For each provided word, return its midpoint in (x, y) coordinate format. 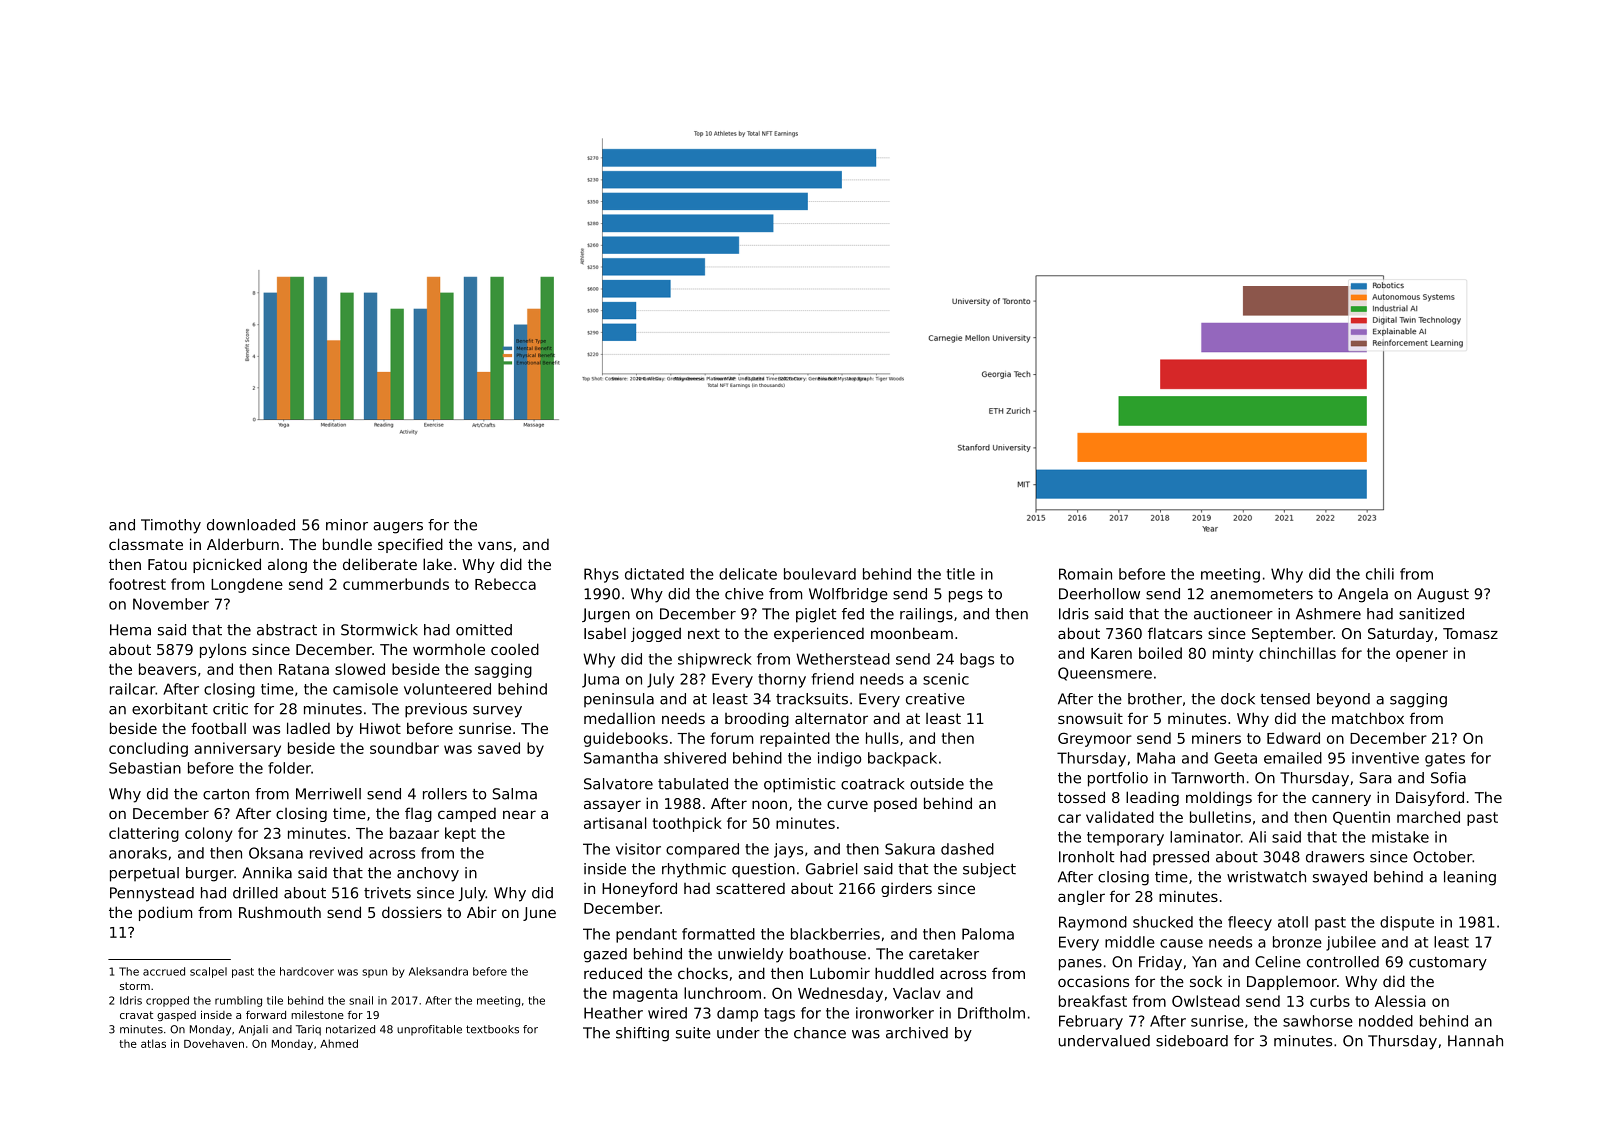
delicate (748, 574)
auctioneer (1233, 614)
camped (467, 815)
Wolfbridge (848, 595)
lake (437, 564)
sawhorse (1318, 1021)
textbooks (492, 1029)
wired (667, 1013)
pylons (223, 650)
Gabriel (831, 869)
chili (1380, 574)
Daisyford (1430, 798)
